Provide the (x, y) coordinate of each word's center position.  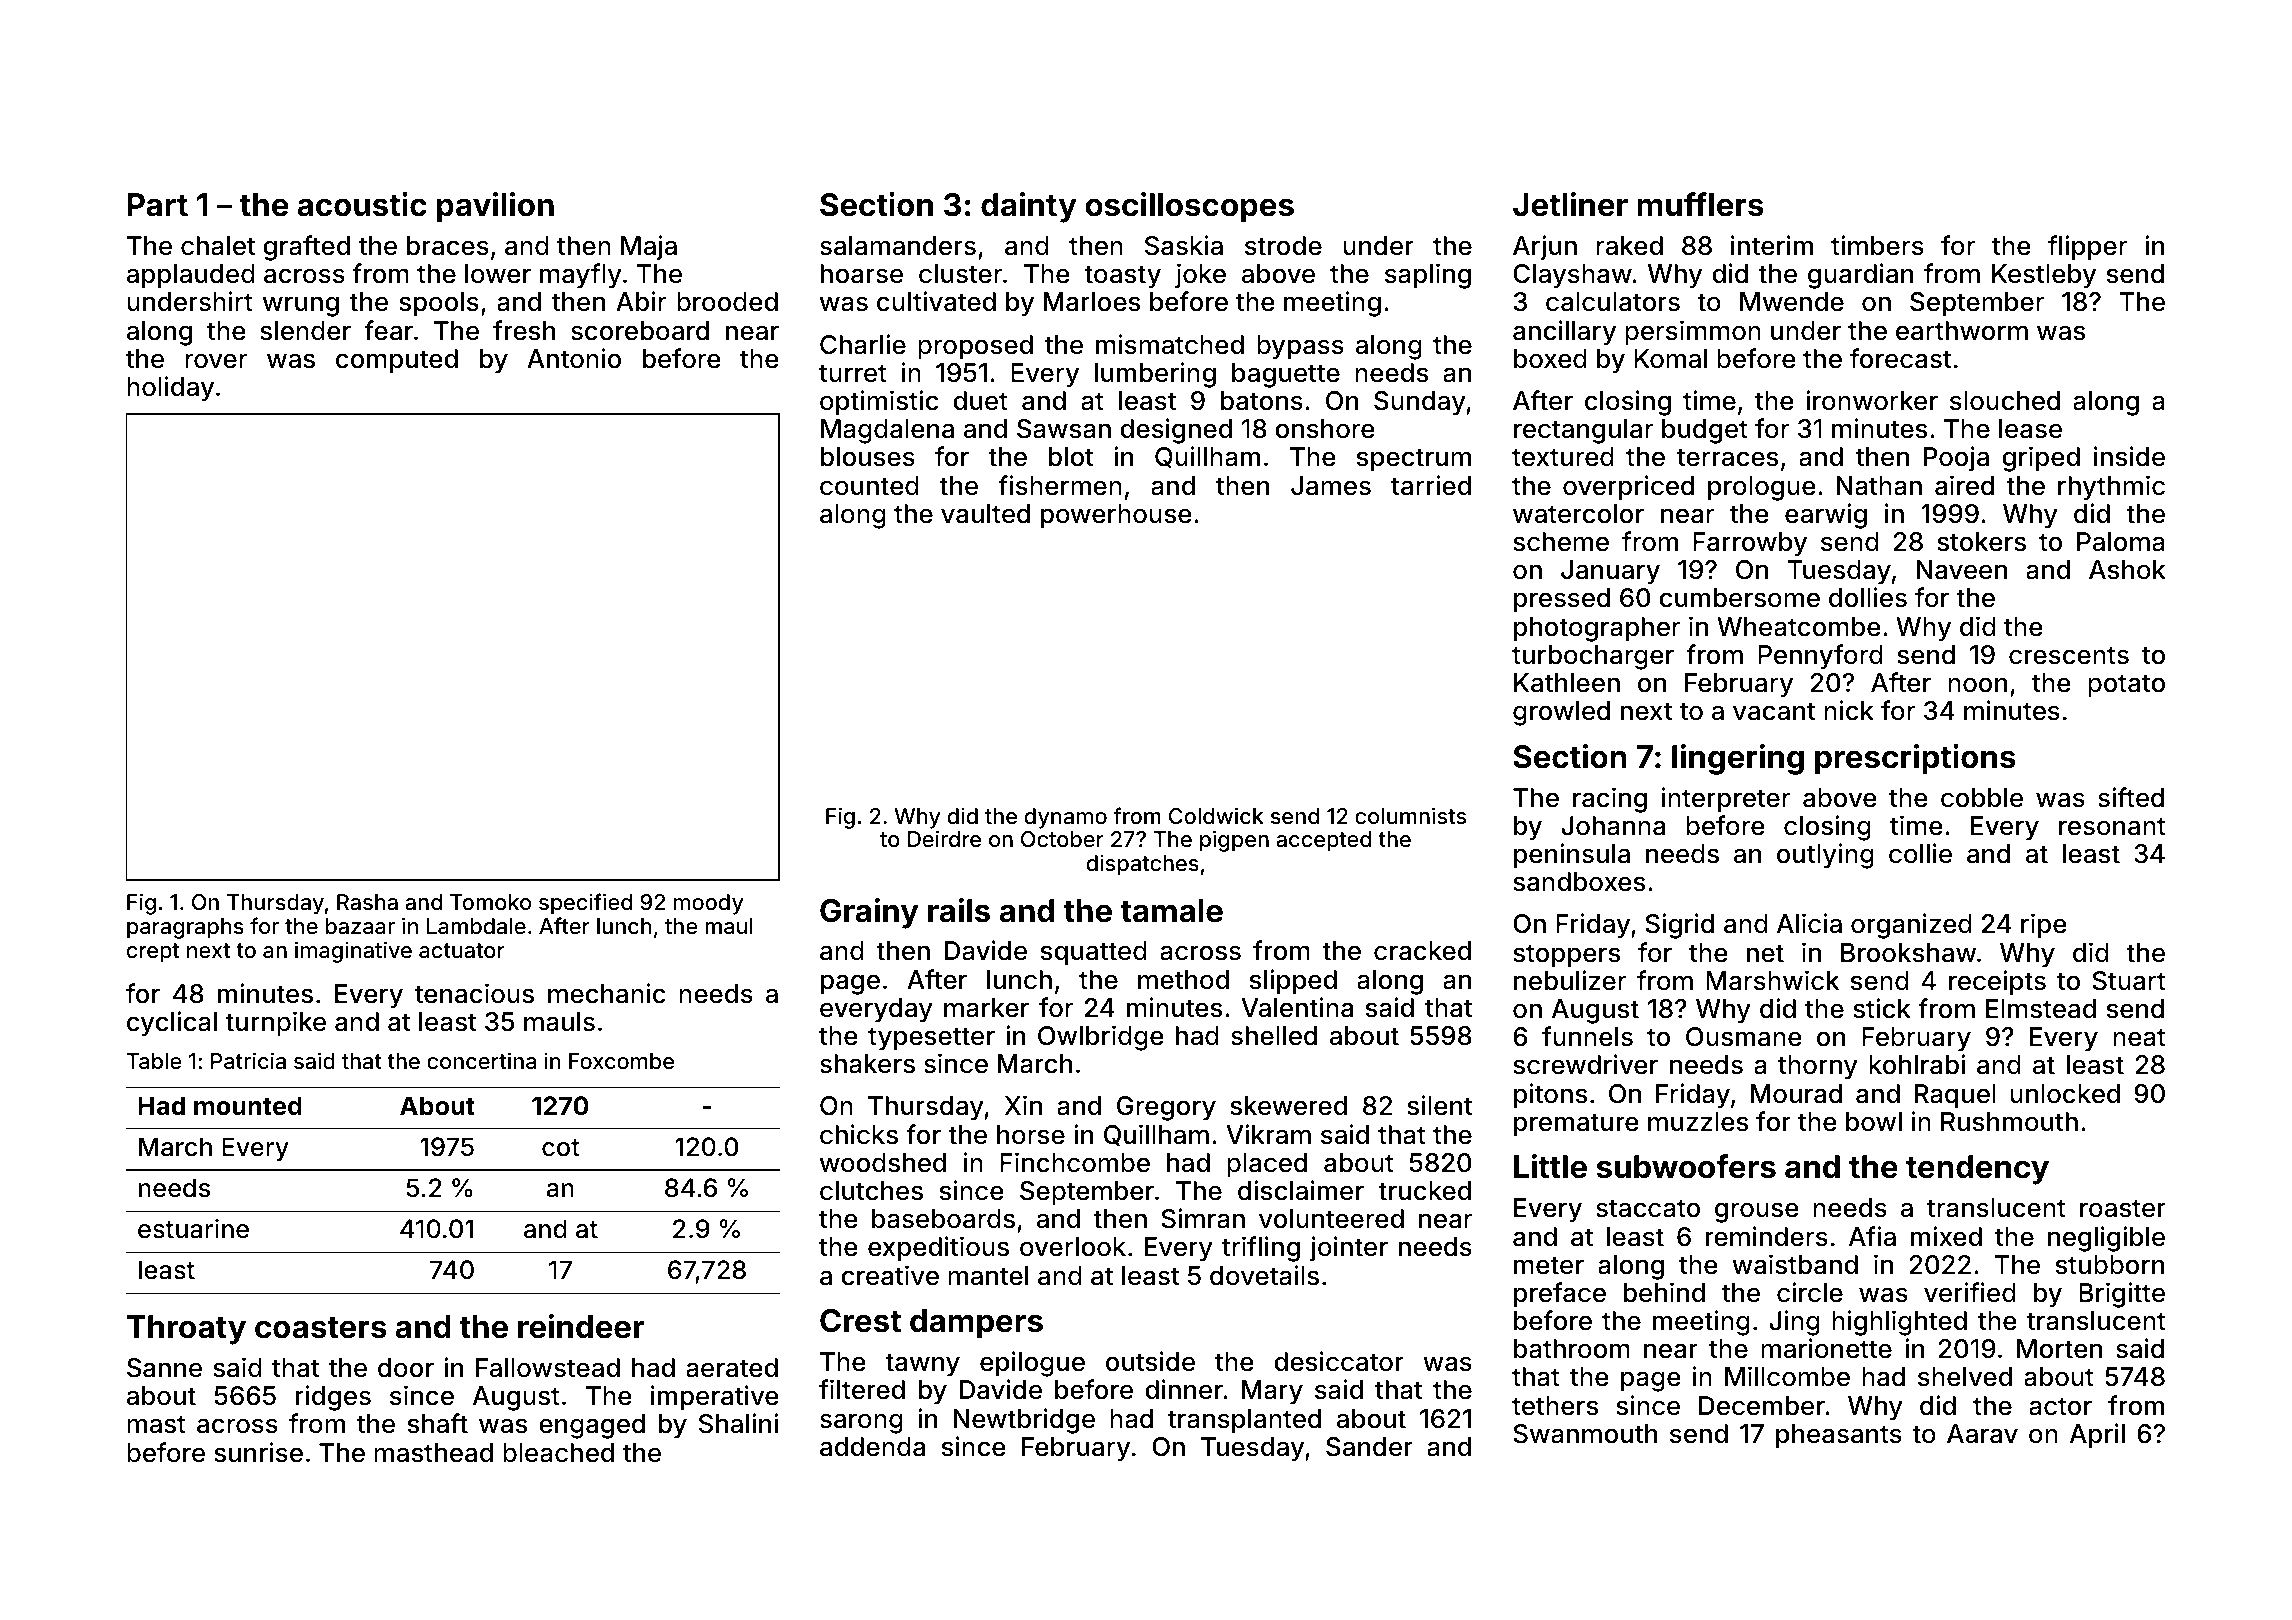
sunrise (258, 1452)
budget (1705, 431)
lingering (1738, 759)
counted (869, 486)
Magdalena (887, 431)
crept (153, 953)
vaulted (985, 514)
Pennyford (1820, 657)
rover (216, 361)
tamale (1172, 911)
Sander (1369, 1447)
